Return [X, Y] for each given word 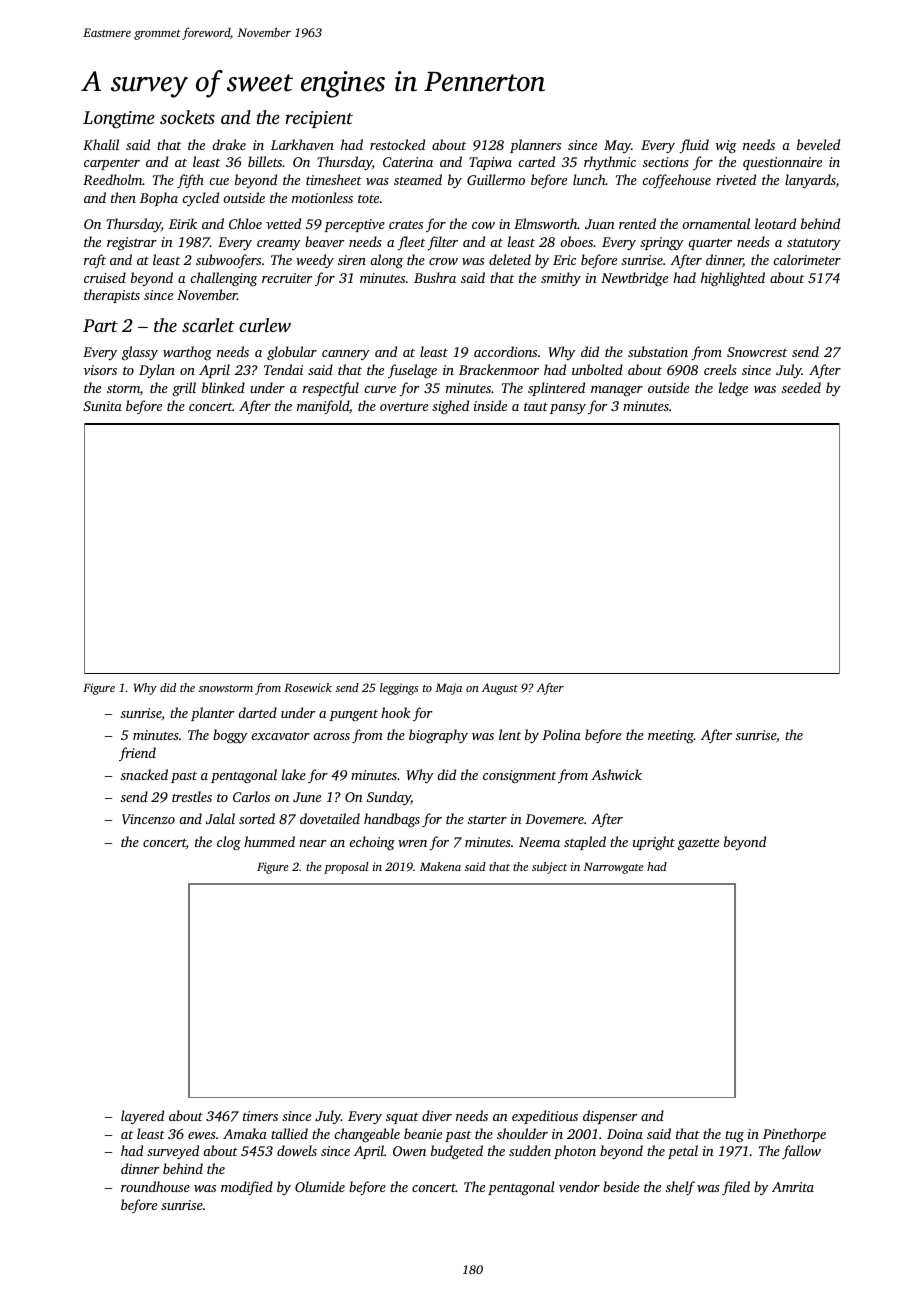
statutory [814, 244]
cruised [105, 277]
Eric [564, 260]
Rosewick [308, 687]
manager [617, 391]
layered [142, 1117]
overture [404, 407]
